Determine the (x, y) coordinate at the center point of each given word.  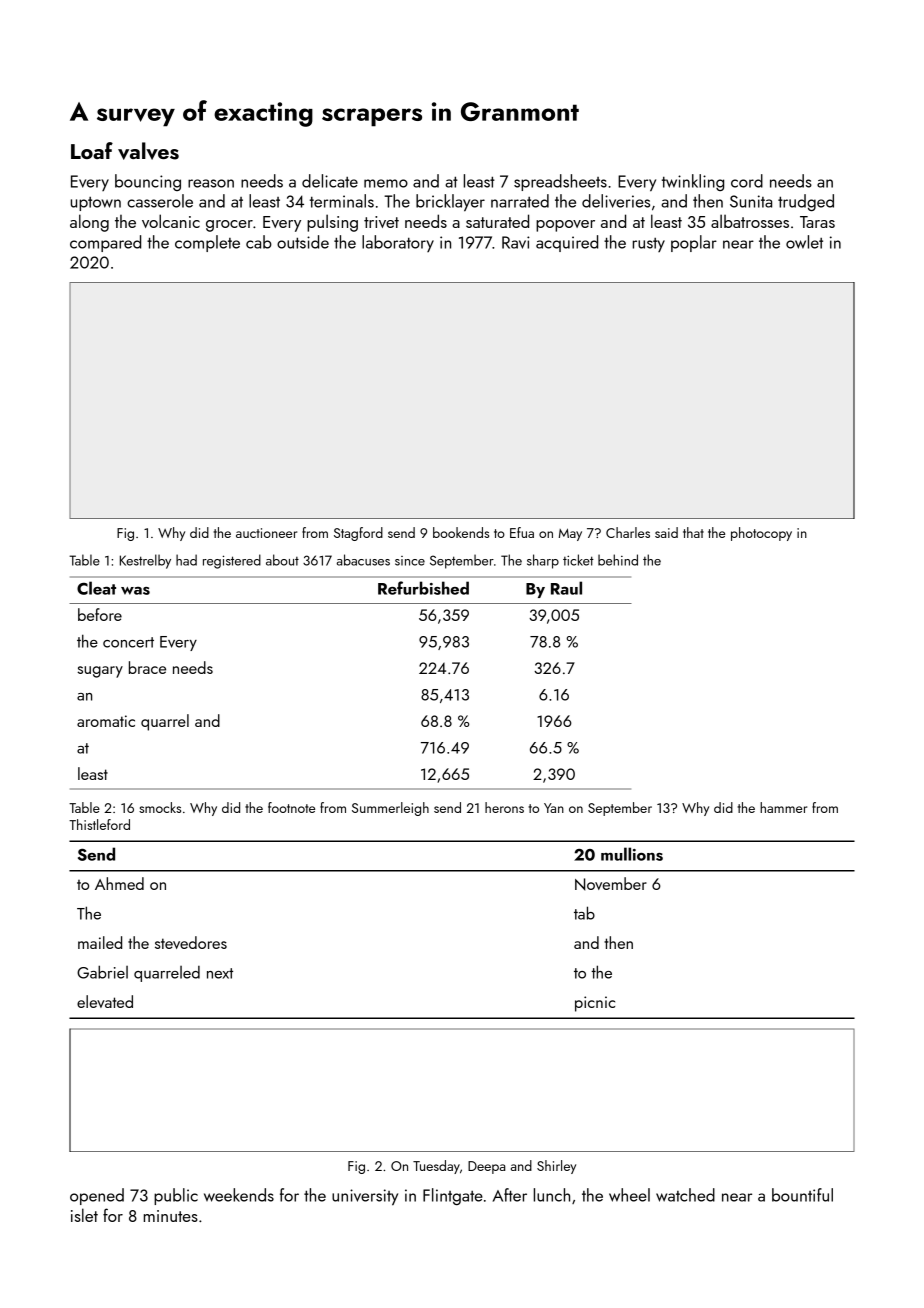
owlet (804, 242)
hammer (783, 807)
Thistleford (99, 824)
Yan (554, 808)
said (666, 532)
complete (207, 243)
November (611, 884)
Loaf (92, 150)
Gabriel (102, 972)
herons (504, 807)
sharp (543, 561)
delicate (330, 181)
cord (747, 181)
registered (232, 561)
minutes (171, 1216)
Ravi (516, 242)
